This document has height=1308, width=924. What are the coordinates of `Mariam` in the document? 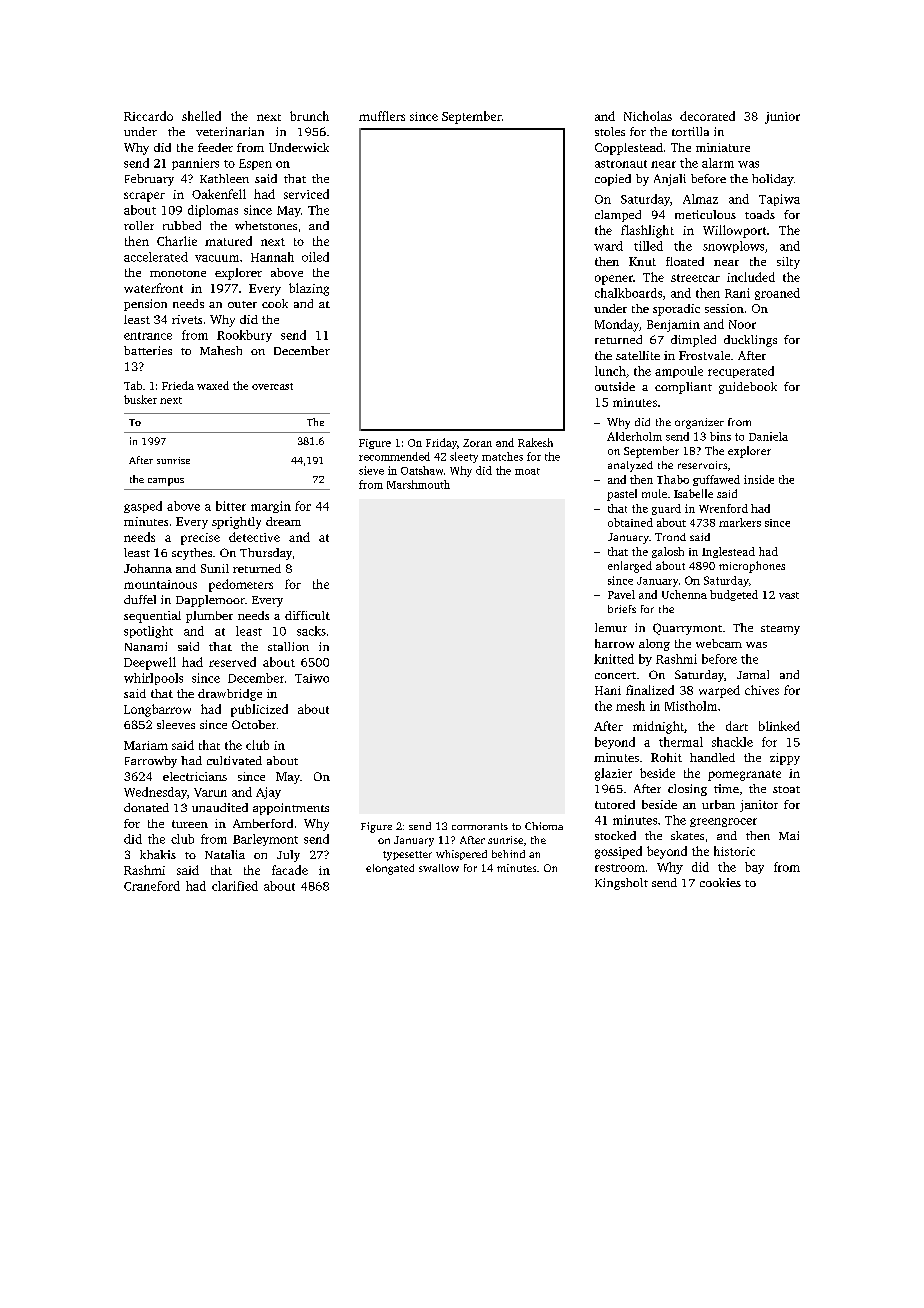 It's located at (146, 745).
